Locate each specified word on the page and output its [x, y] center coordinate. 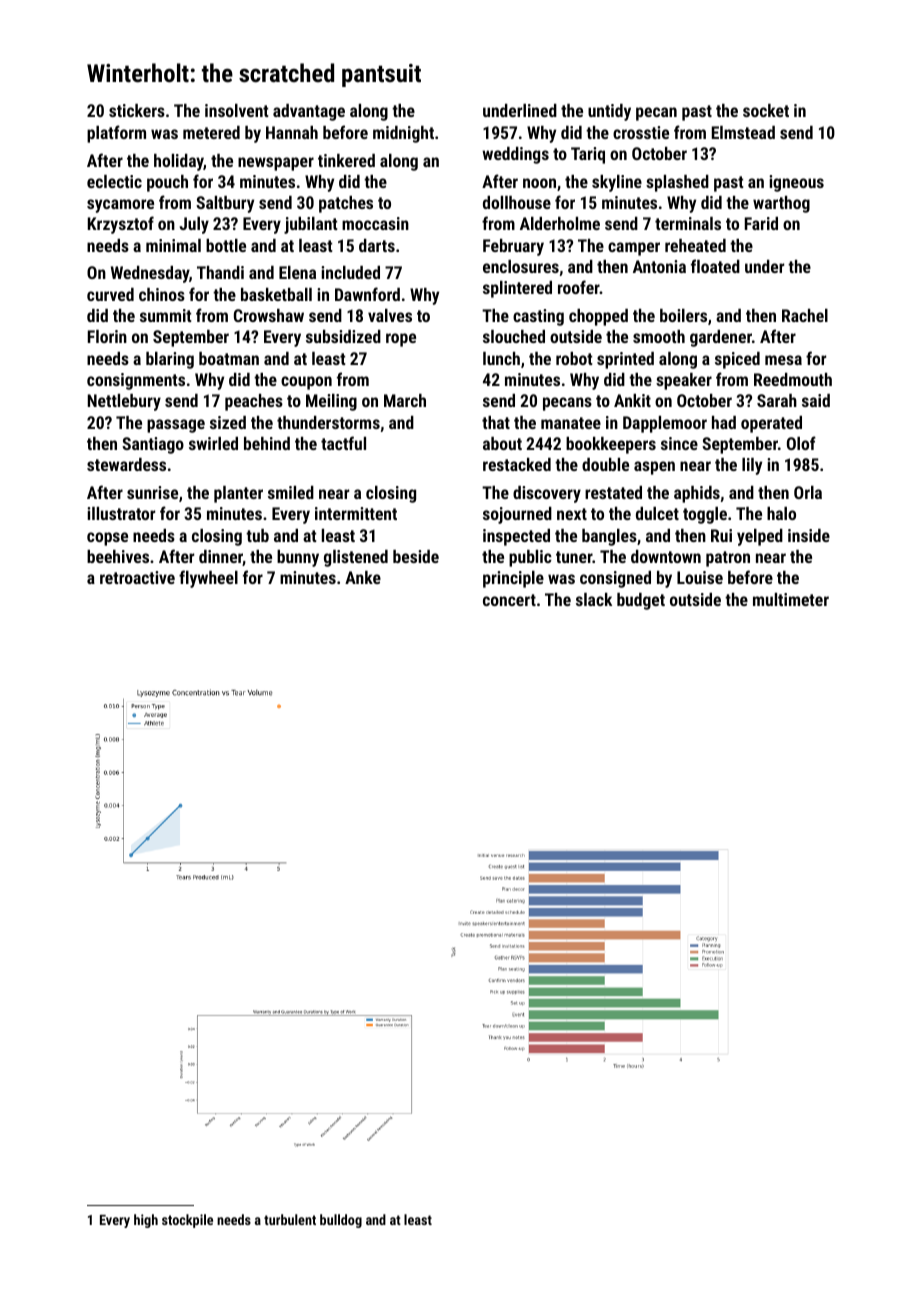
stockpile [187, 1221]
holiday [179, 162]
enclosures [521, 266]
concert [509, 600]
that [496, 422]
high [146, 1221]
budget [641, 601]
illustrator [121, 513]
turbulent [290, 1219]
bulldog [341, 1221]
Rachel [805, 315]
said [816, 400]
